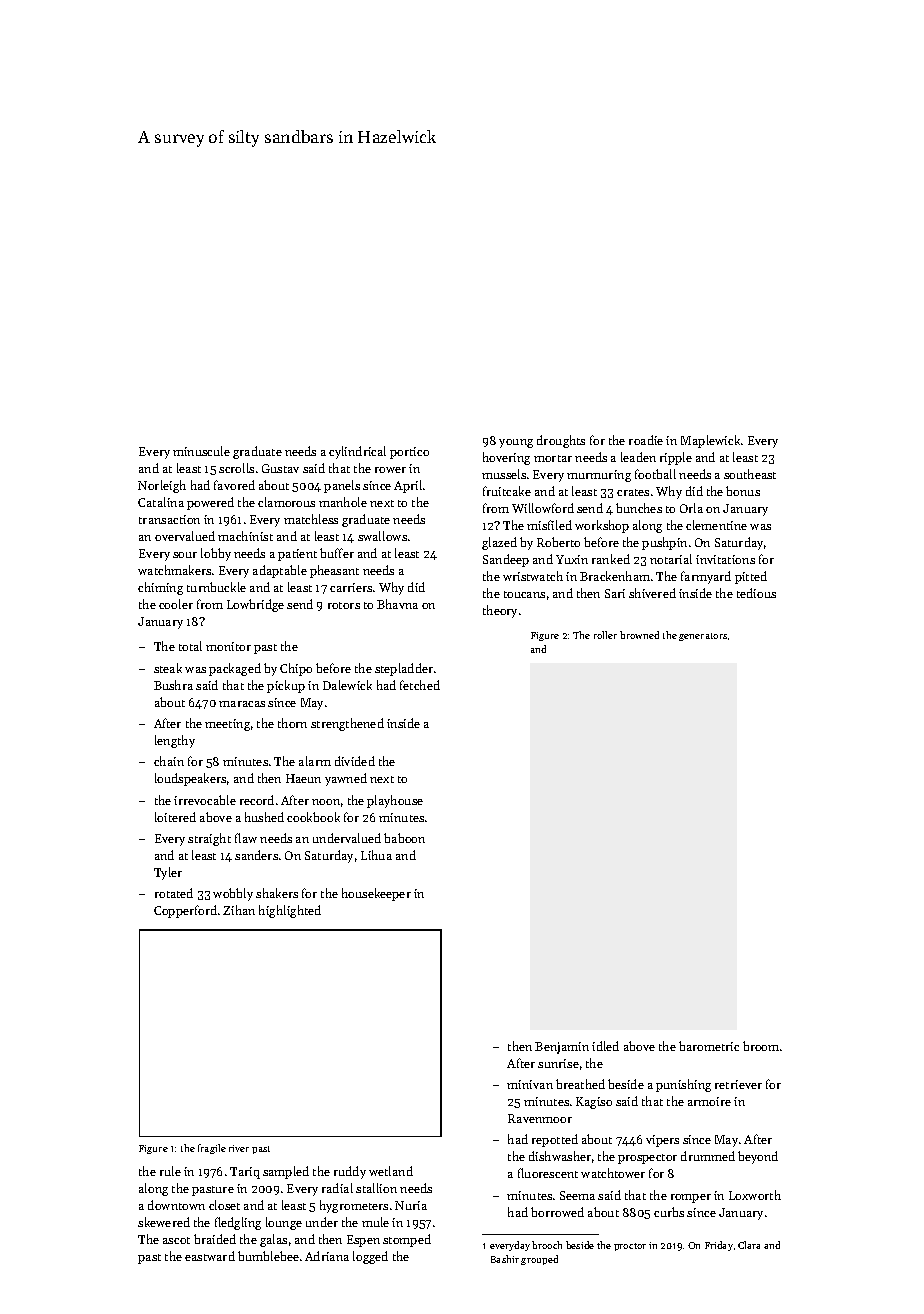  What do you see at coordinates (709, 1046) in the page?
I see `barometric` at bounding box center [709, 1046].
